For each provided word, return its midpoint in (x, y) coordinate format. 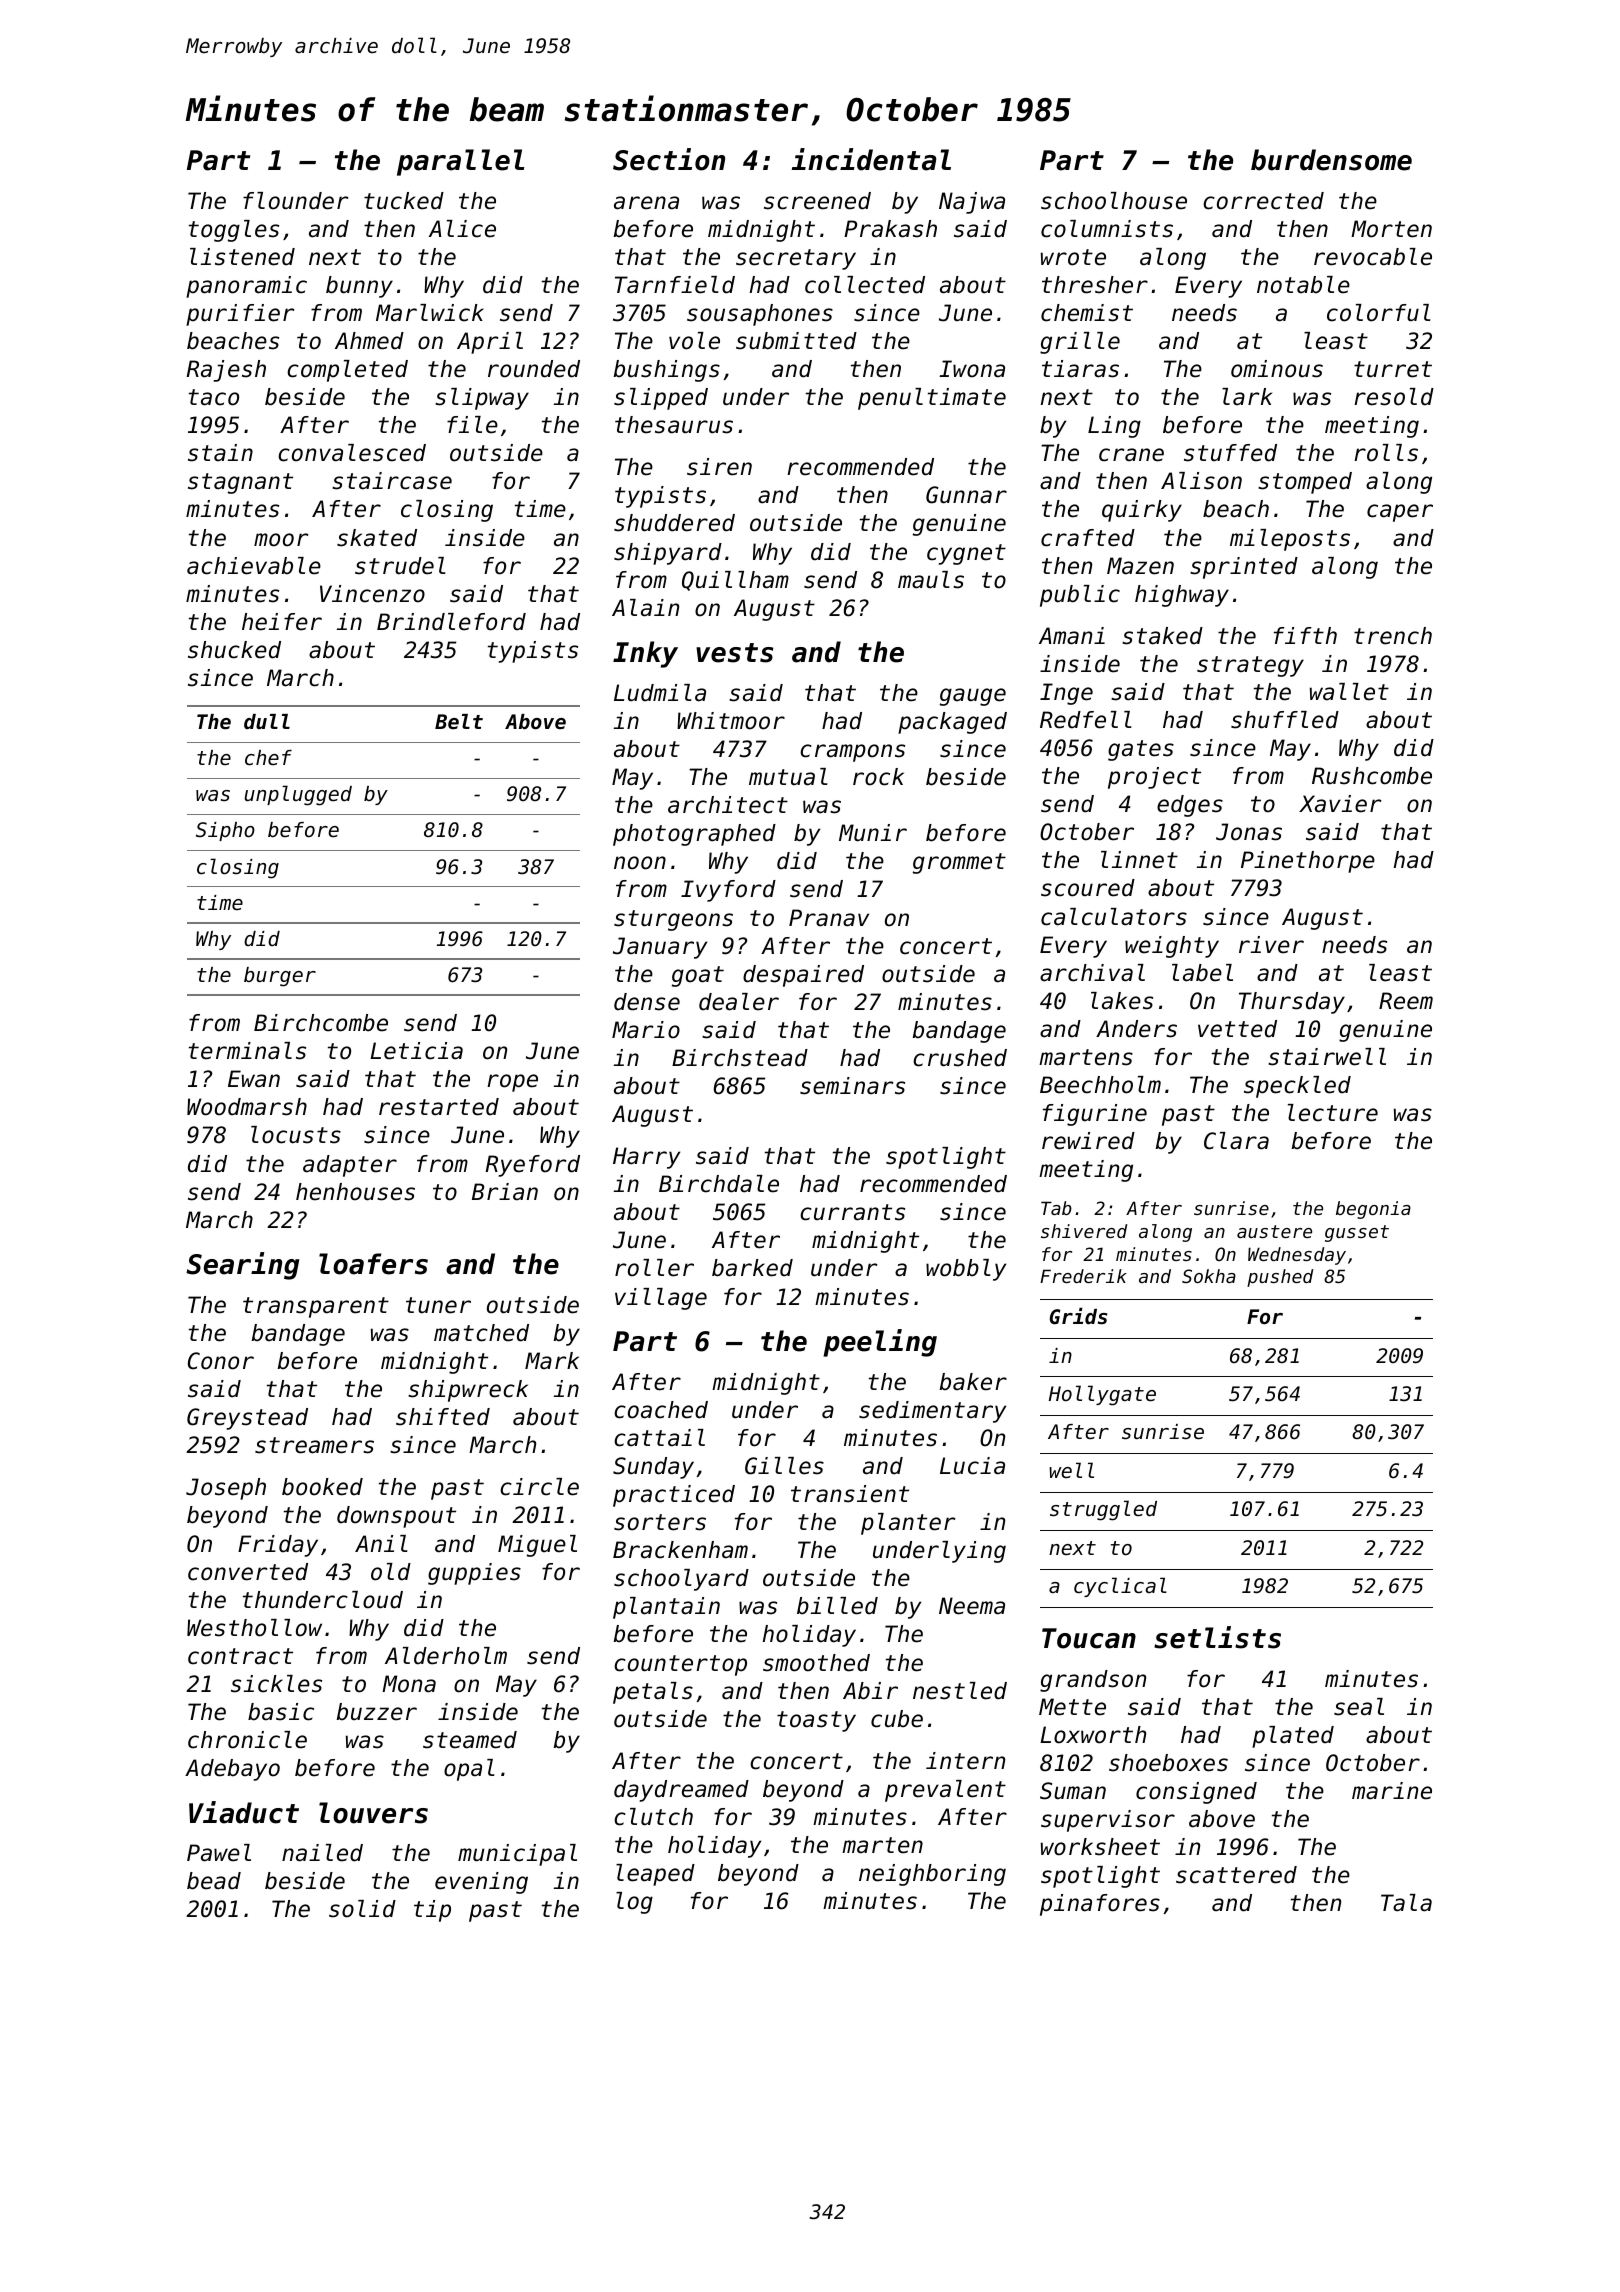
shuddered (674, 523)
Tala (1406, 1903)
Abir (870, 1691)
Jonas (1249, 832)
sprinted (1244, 568)
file (472, 425)
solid (362, 1909)
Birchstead (740, 1058)
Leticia (416, 1051)
